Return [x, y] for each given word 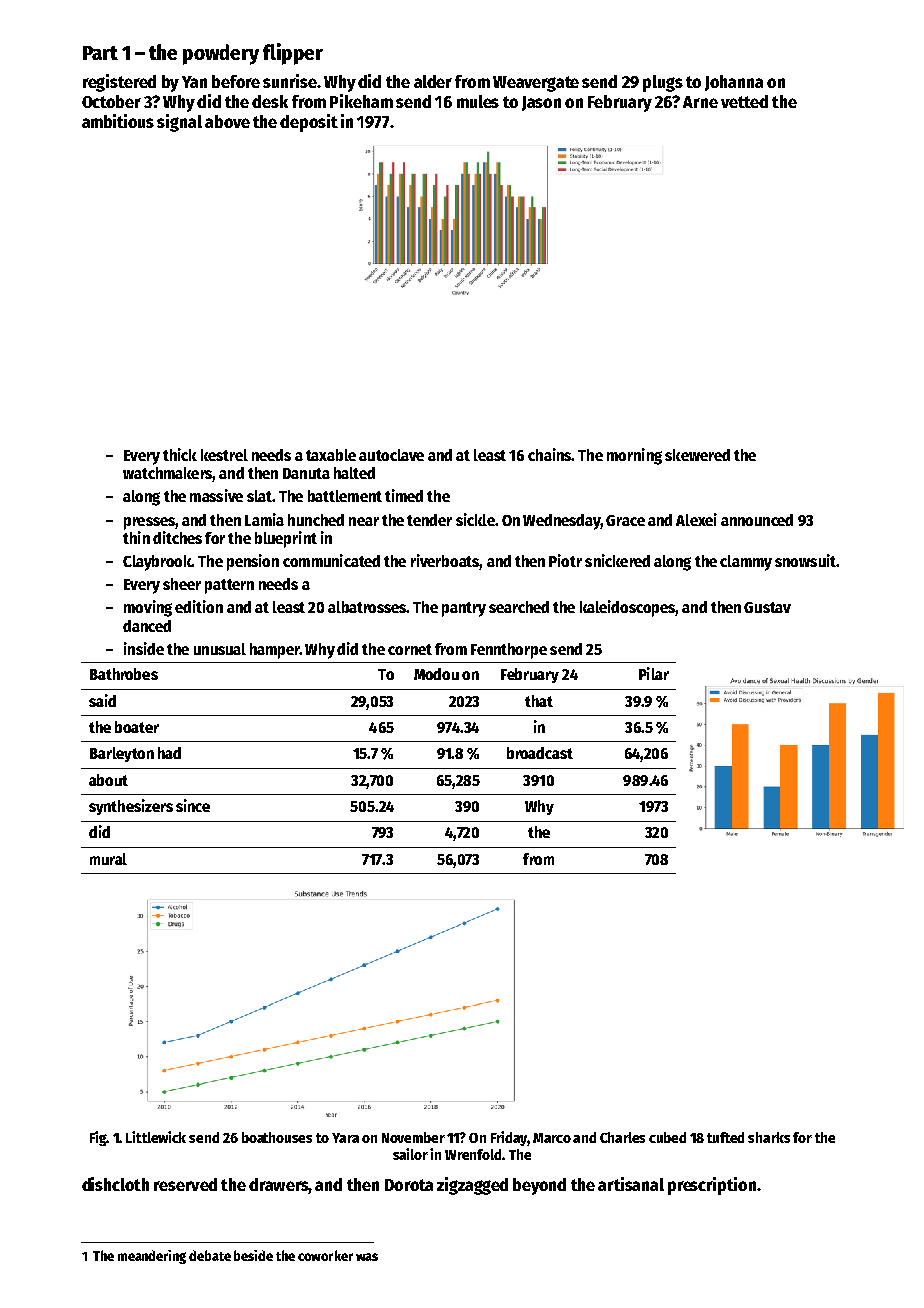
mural [108, 859]
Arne [700, 102]
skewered [697, 455]
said [102, 700]
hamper [275, 651]
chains [550, 454]
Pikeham [361, 101]
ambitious [118, 121]
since [193, 805]
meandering [152, 1257]
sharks [769, 1137]
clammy [746, 563]
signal [179, 123]
